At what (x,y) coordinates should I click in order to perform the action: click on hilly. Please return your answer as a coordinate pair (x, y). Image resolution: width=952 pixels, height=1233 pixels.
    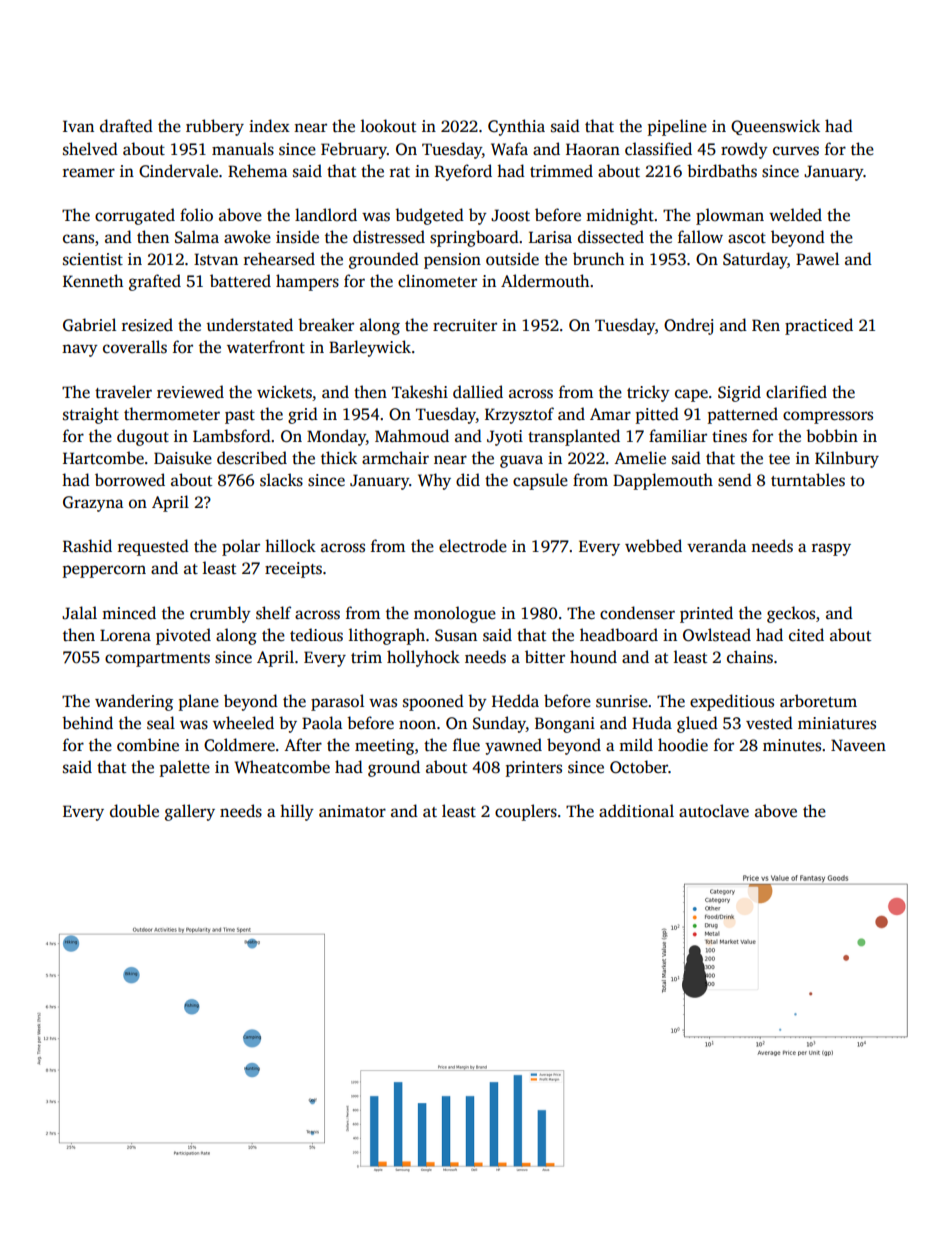
    Looking at the image, I should click on (297, 812).
